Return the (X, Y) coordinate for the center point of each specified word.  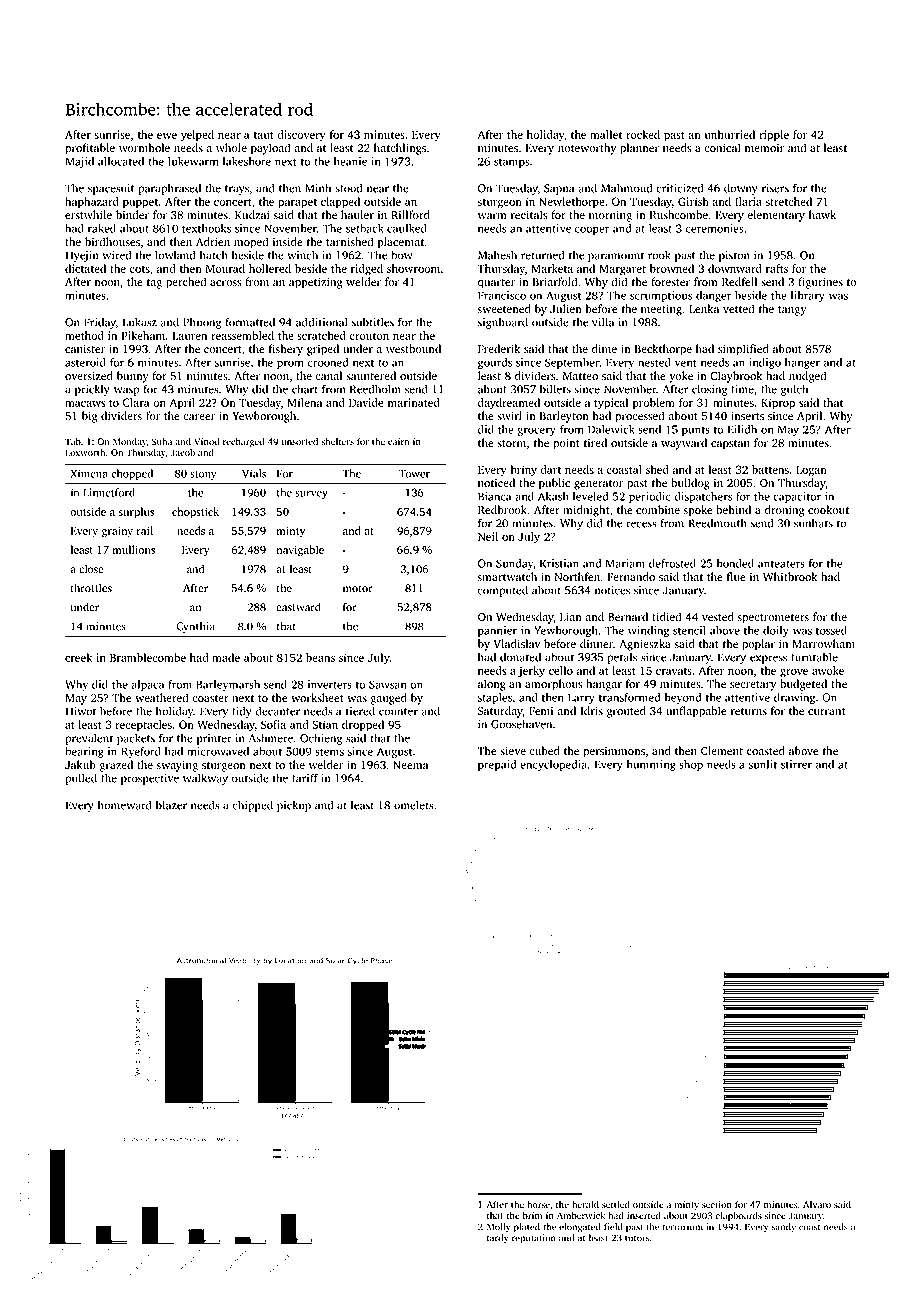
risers (775, 188)
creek (78, 657)
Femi (541, 711)
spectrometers (773, 619)
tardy (498, 1239)
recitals (529, 215)
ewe (167, 136)
